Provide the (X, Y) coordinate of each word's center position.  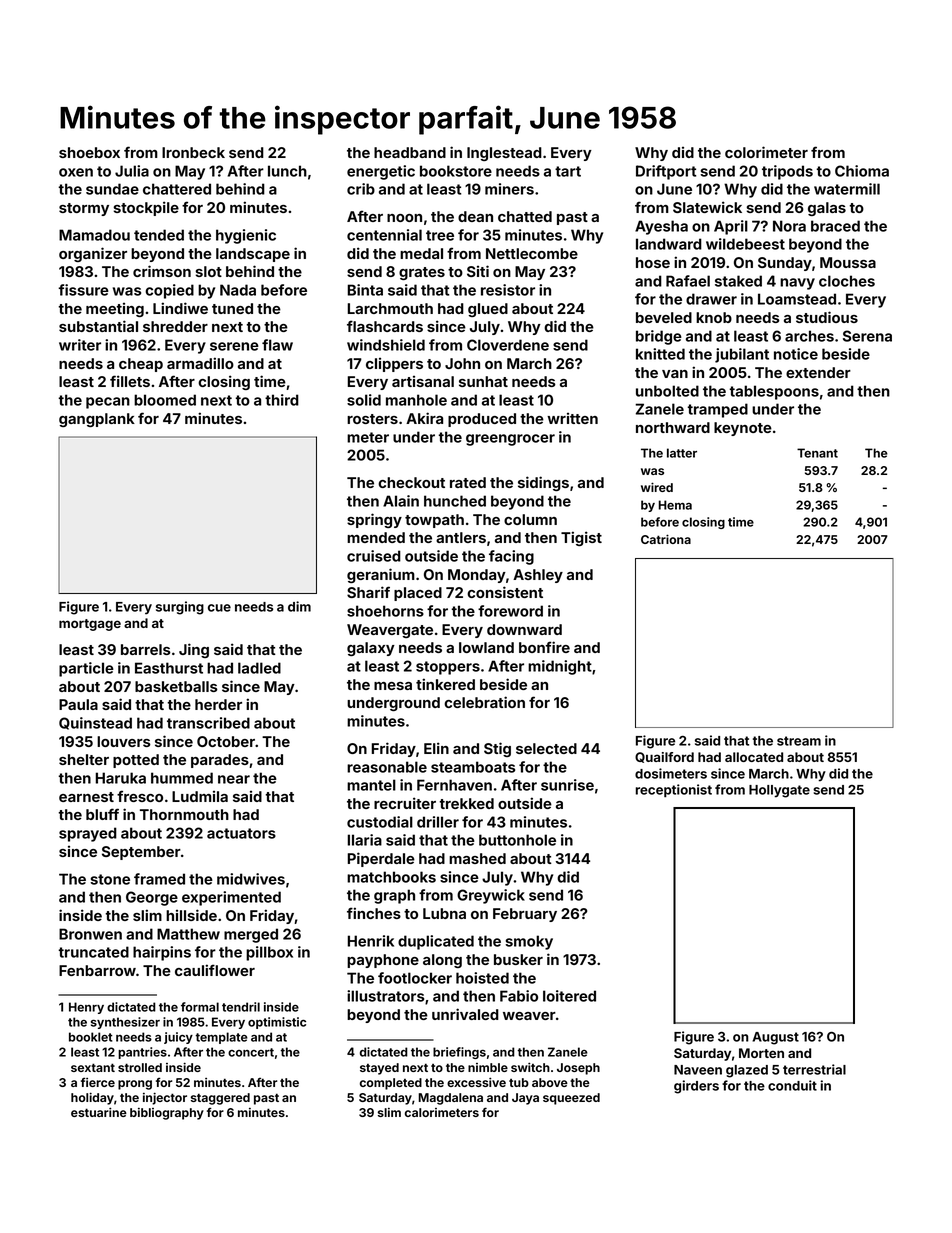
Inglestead (504, 154)
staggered (220, 1099)
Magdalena (450, 1099)
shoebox (89, 152)
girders (696, 1087)
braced (835, 226)
